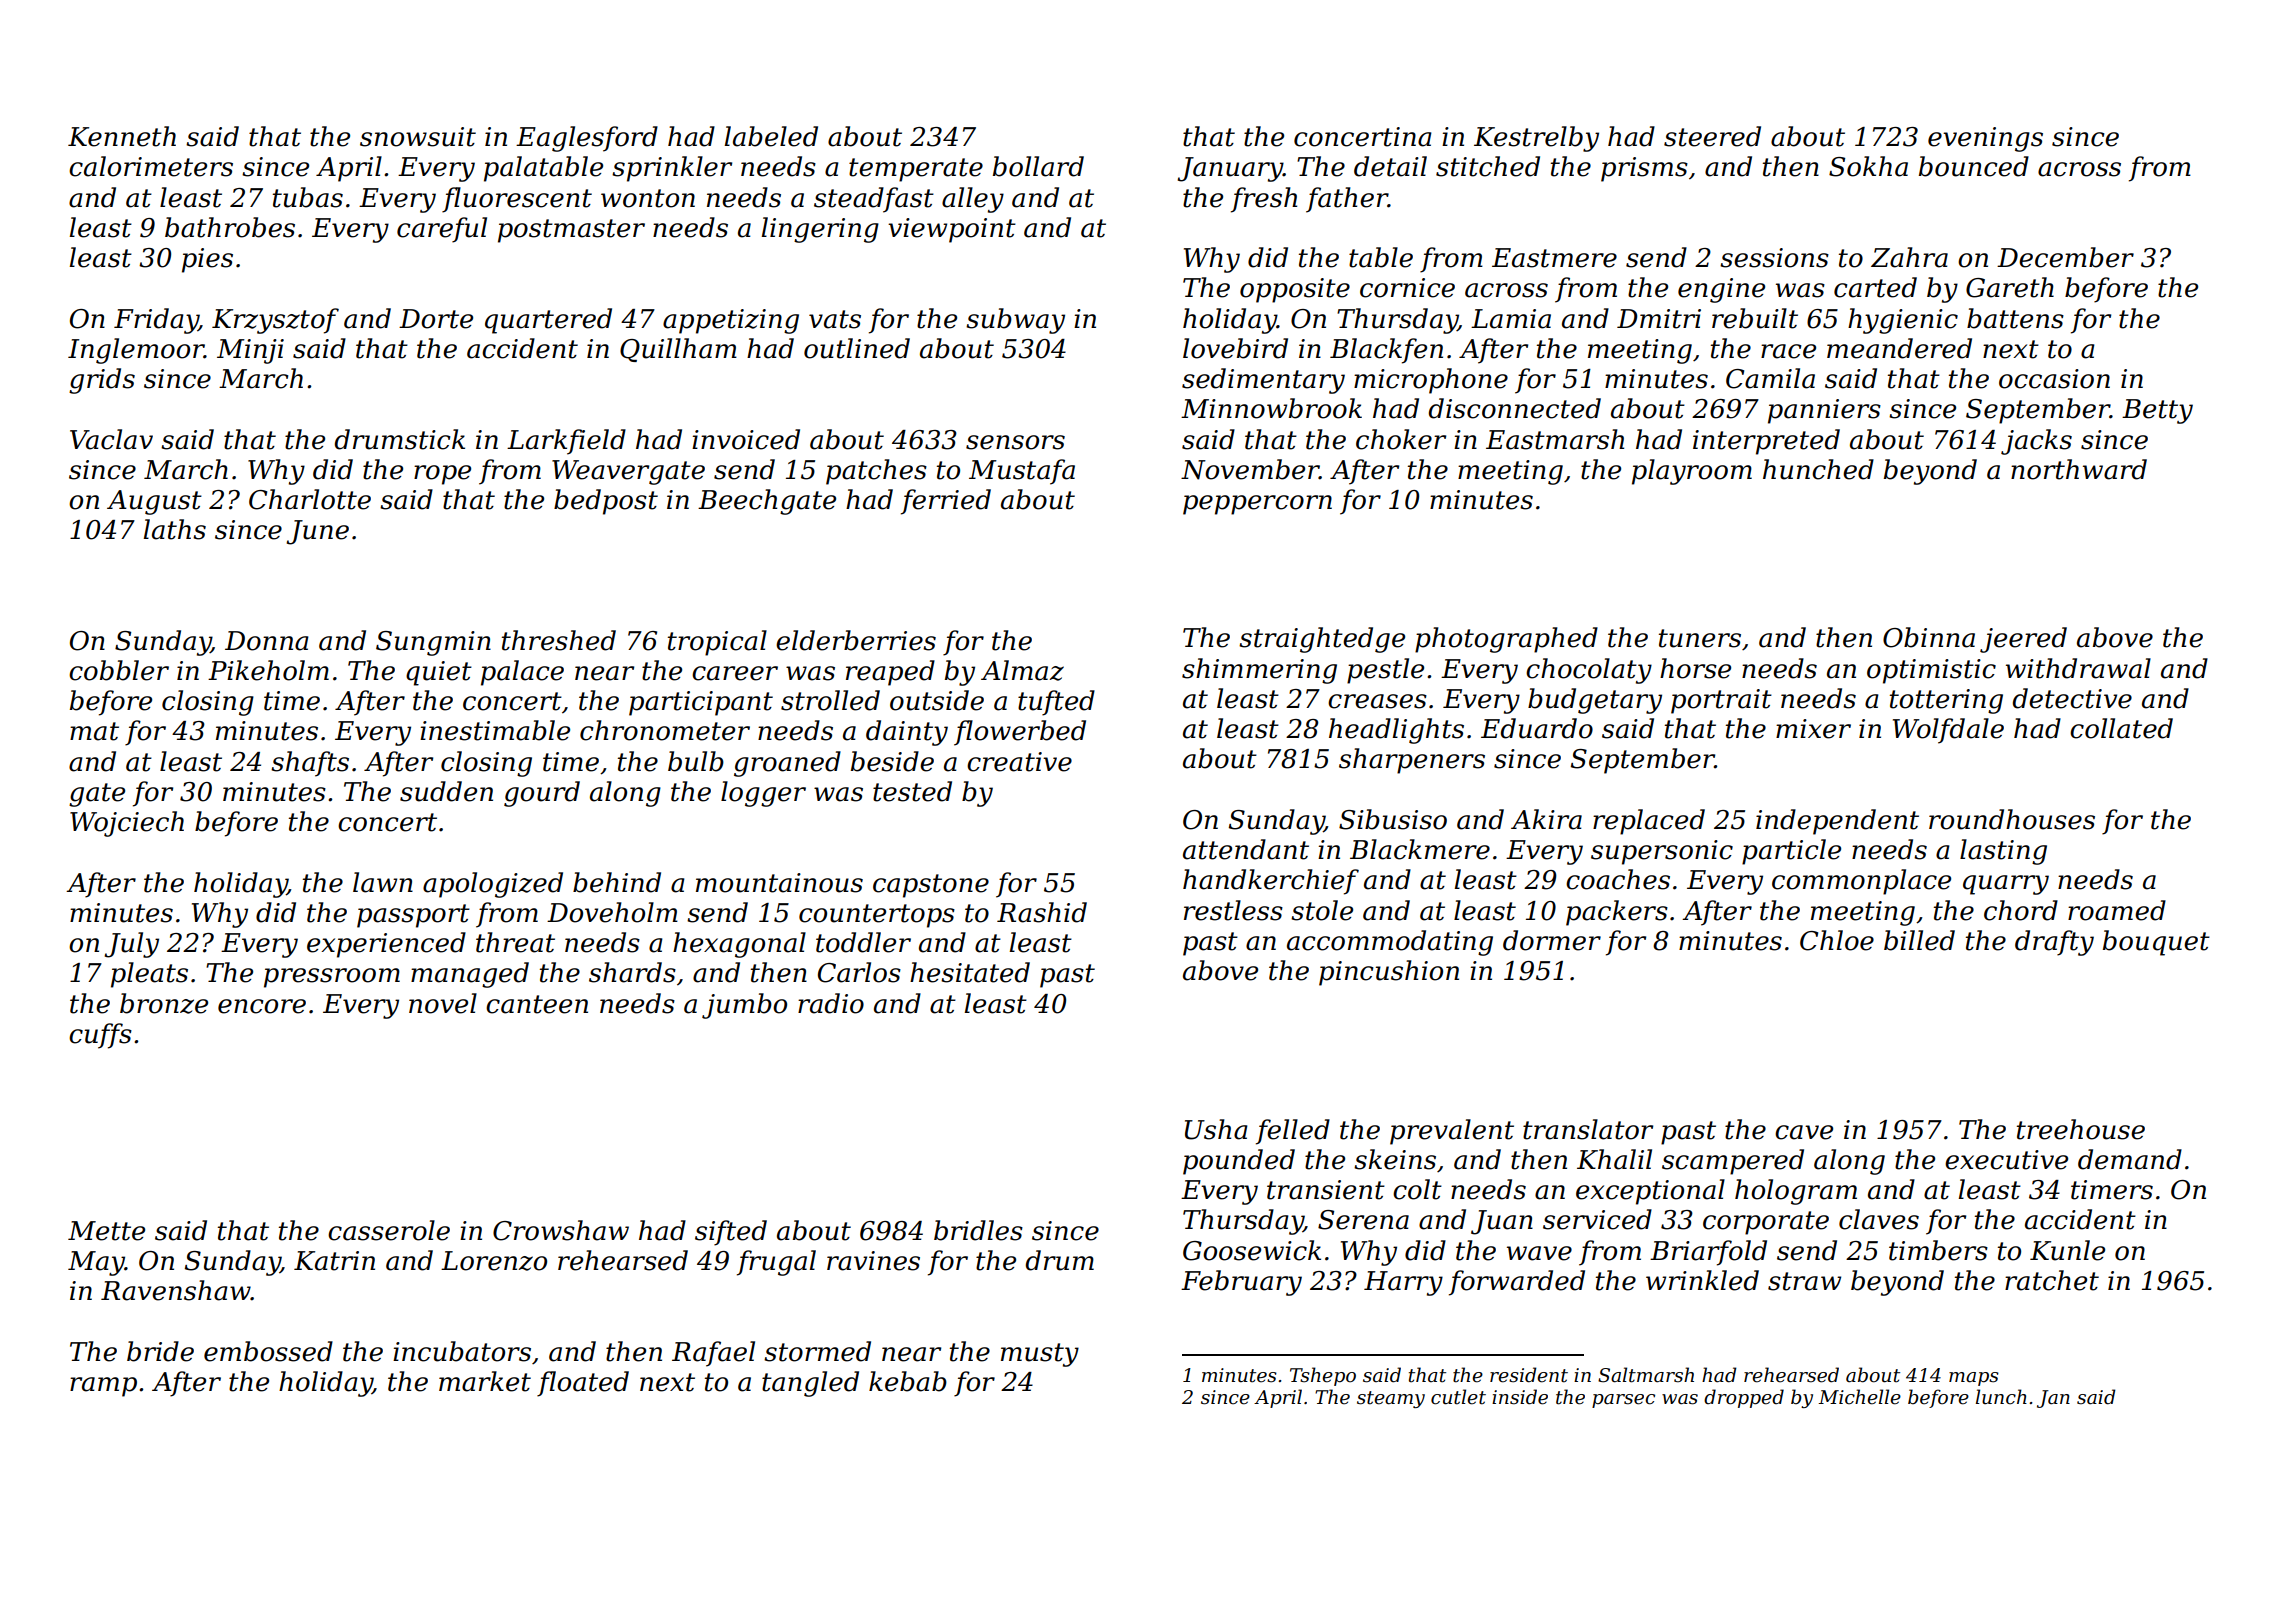  I want to click on strolled, so click(830, 700).
